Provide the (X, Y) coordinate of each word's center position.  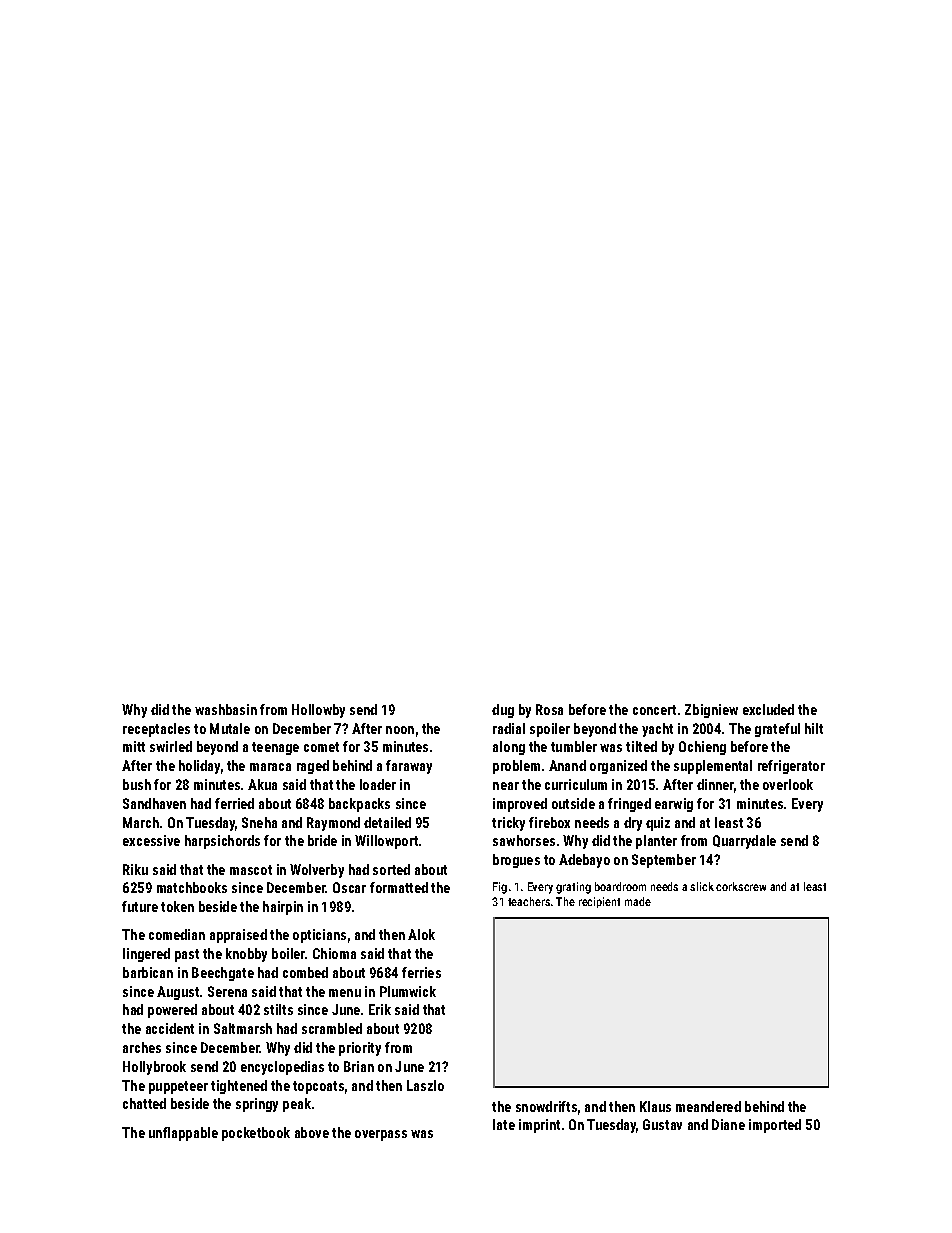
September (664, 861)
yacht (657, 730)
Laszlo (425, 1085)
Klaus (655, 1106)
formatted (399, 887)
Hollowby (318, 711)
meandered (708, 1106)
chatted (144, 1103)
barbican (148, 972)
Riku (135, 869)
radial (509, 728)
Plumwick (408, 991)
